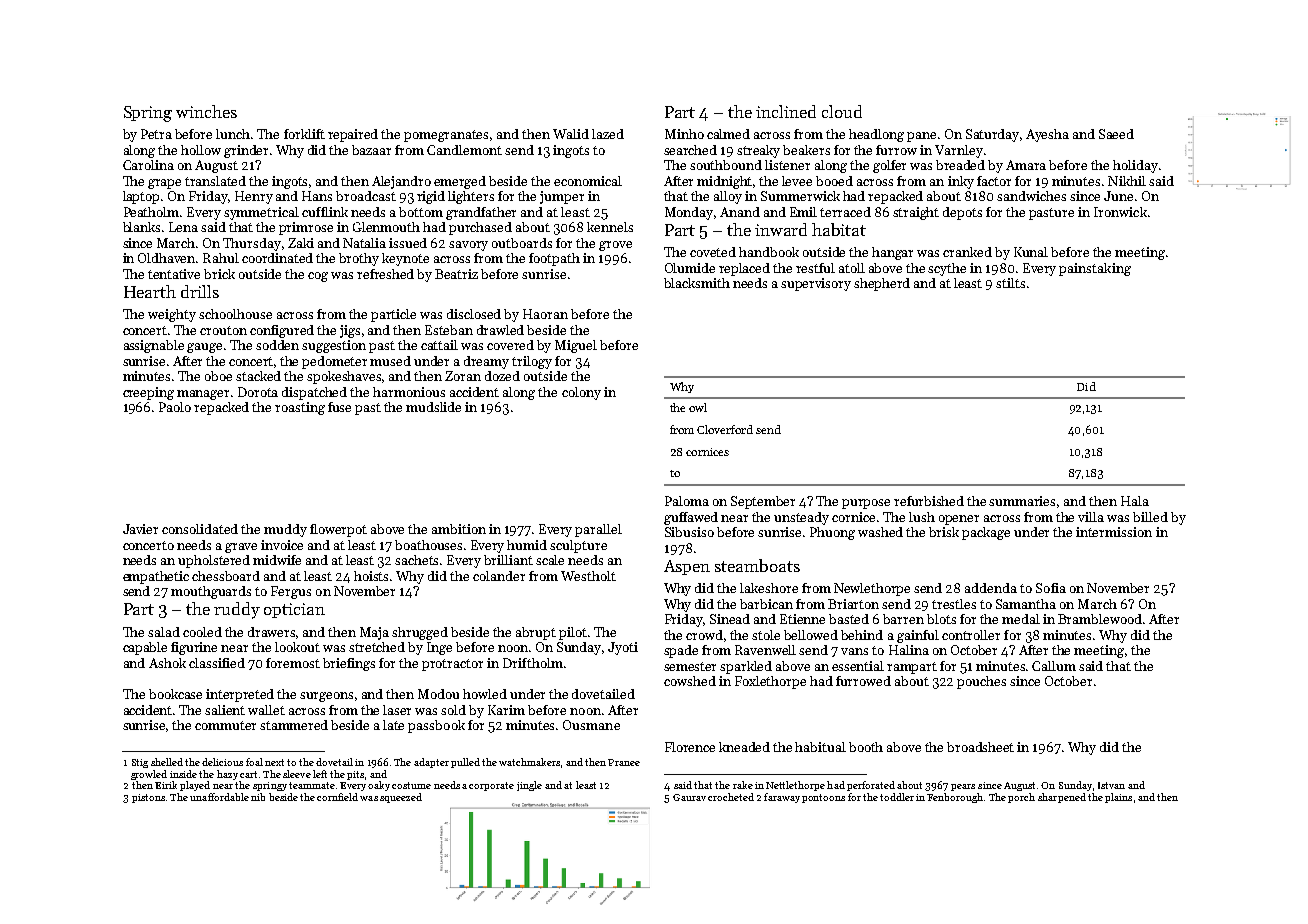 The image size is (1308, 924). I want to click on blacksmith, so click(697, 283).
